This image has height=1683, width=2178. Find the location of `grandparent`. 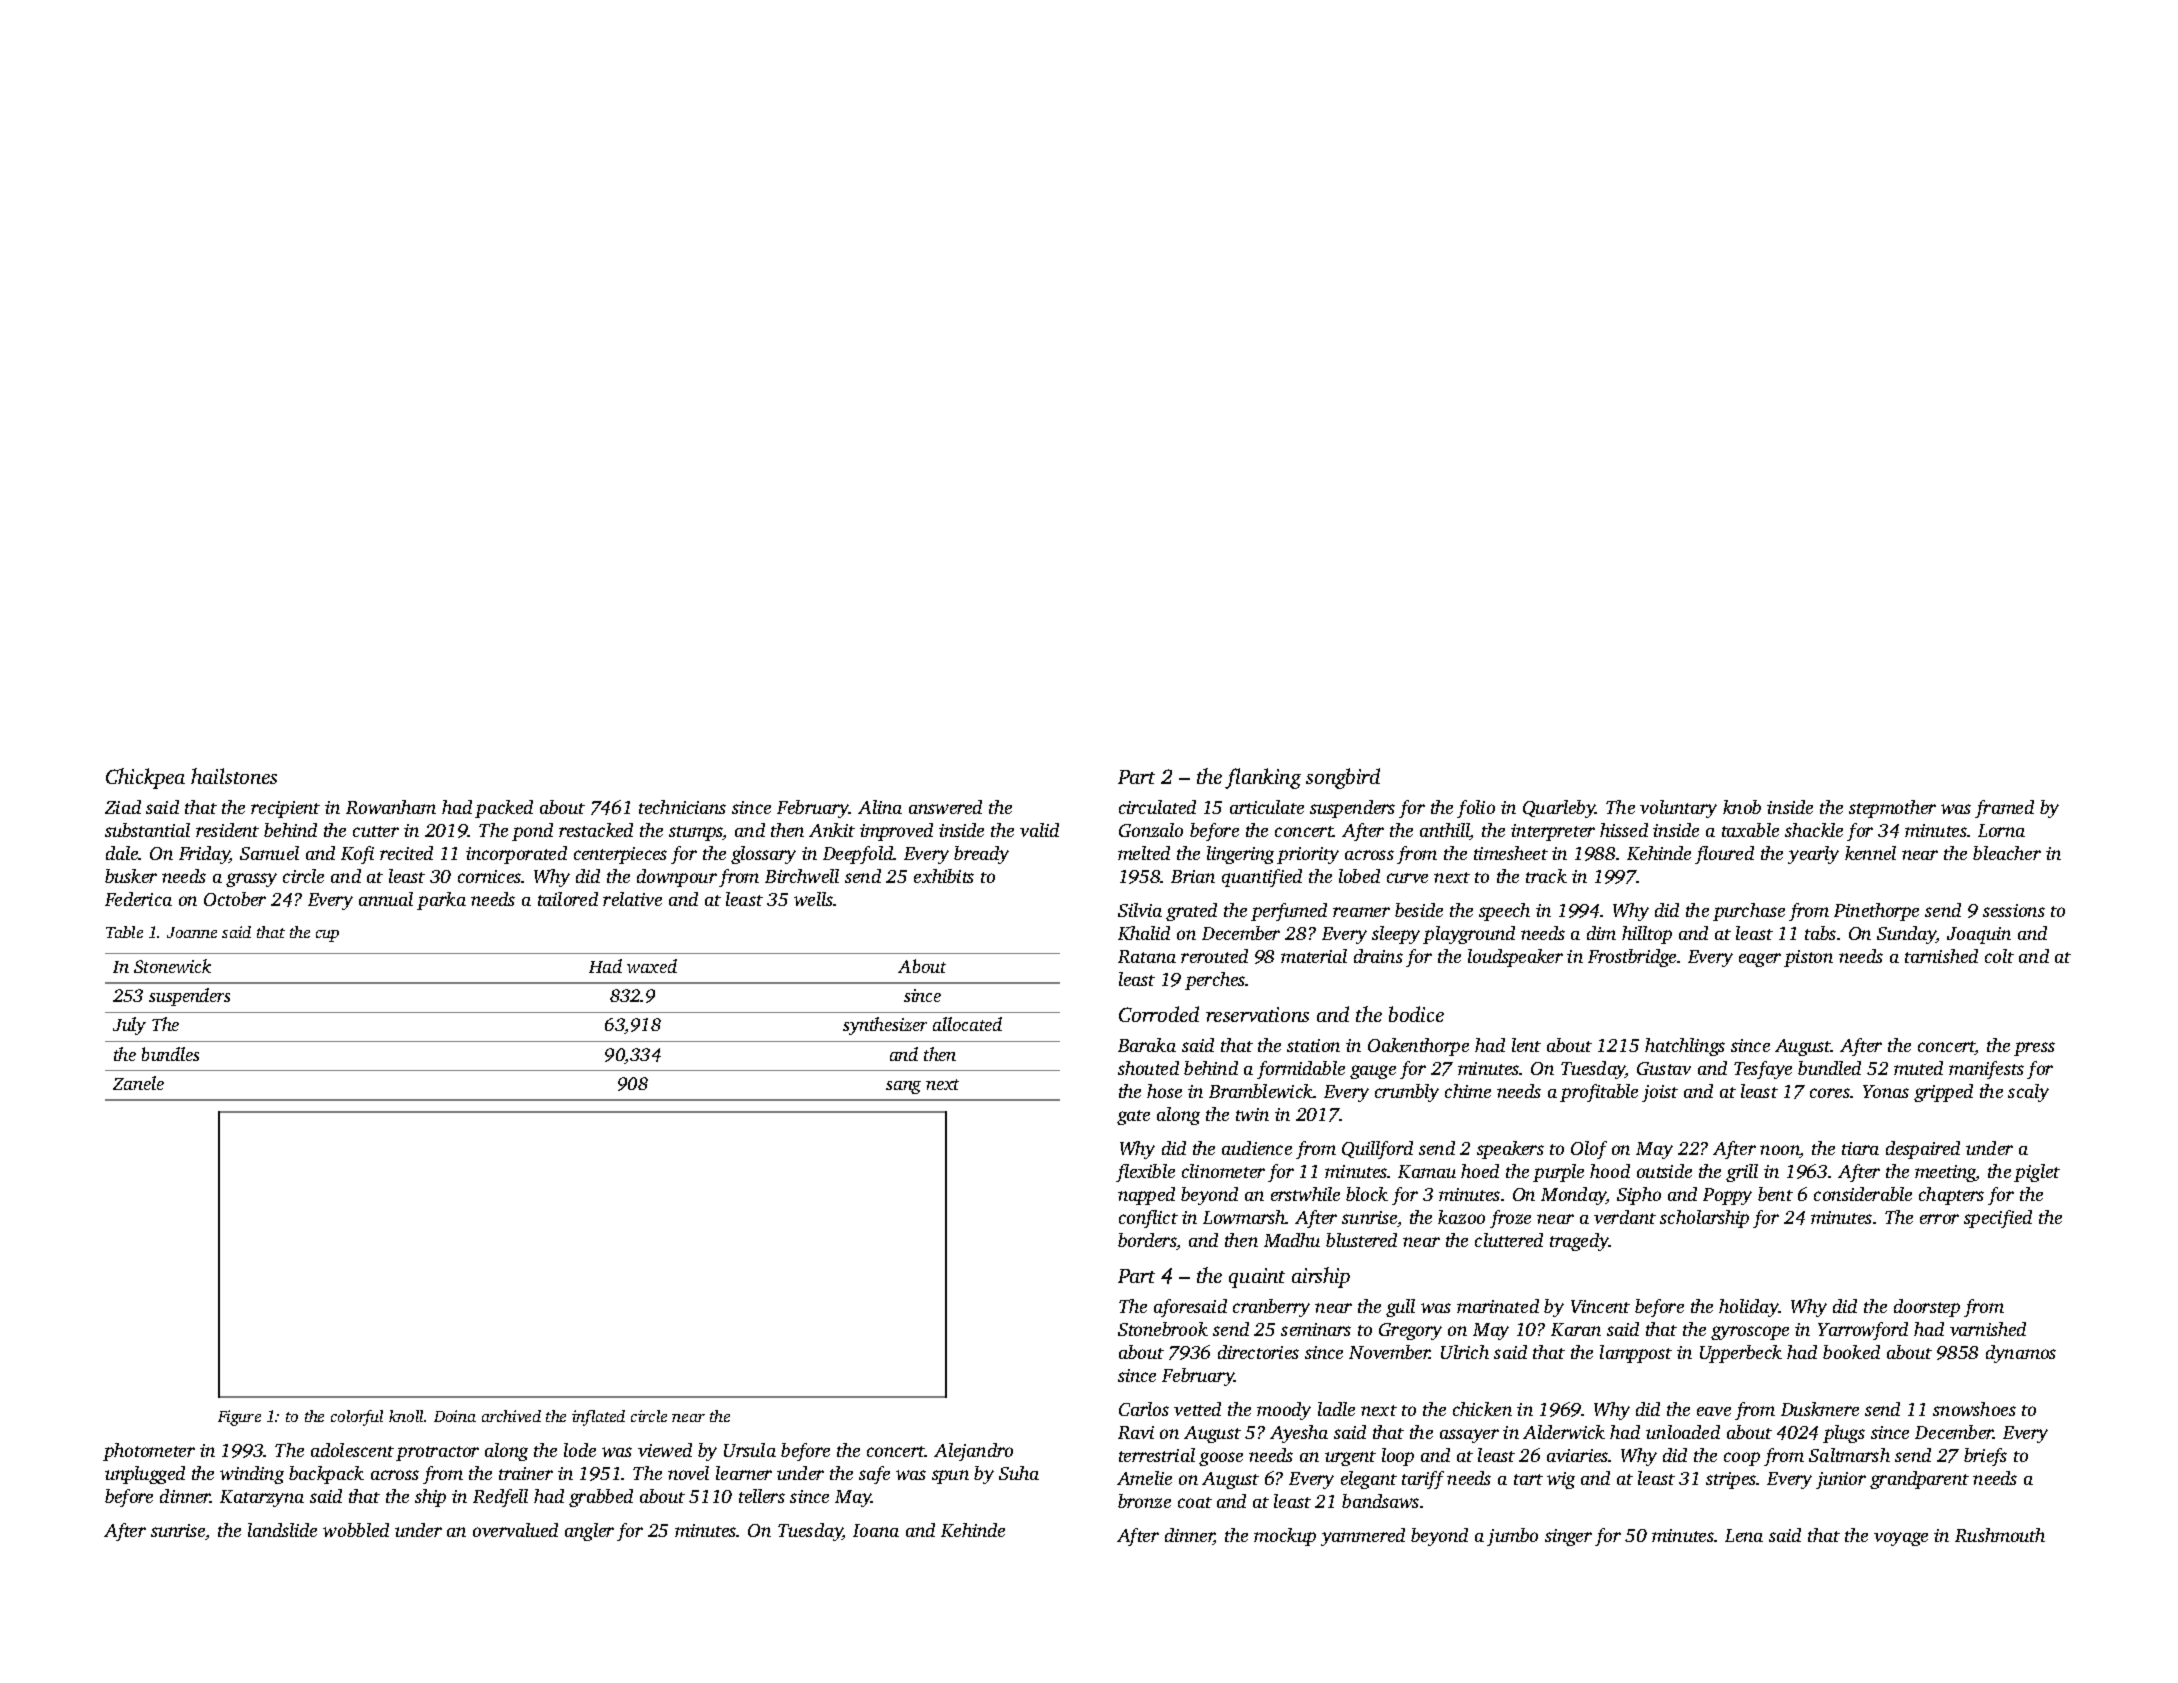

grandparent is located at coordinates (1919, 1480).
